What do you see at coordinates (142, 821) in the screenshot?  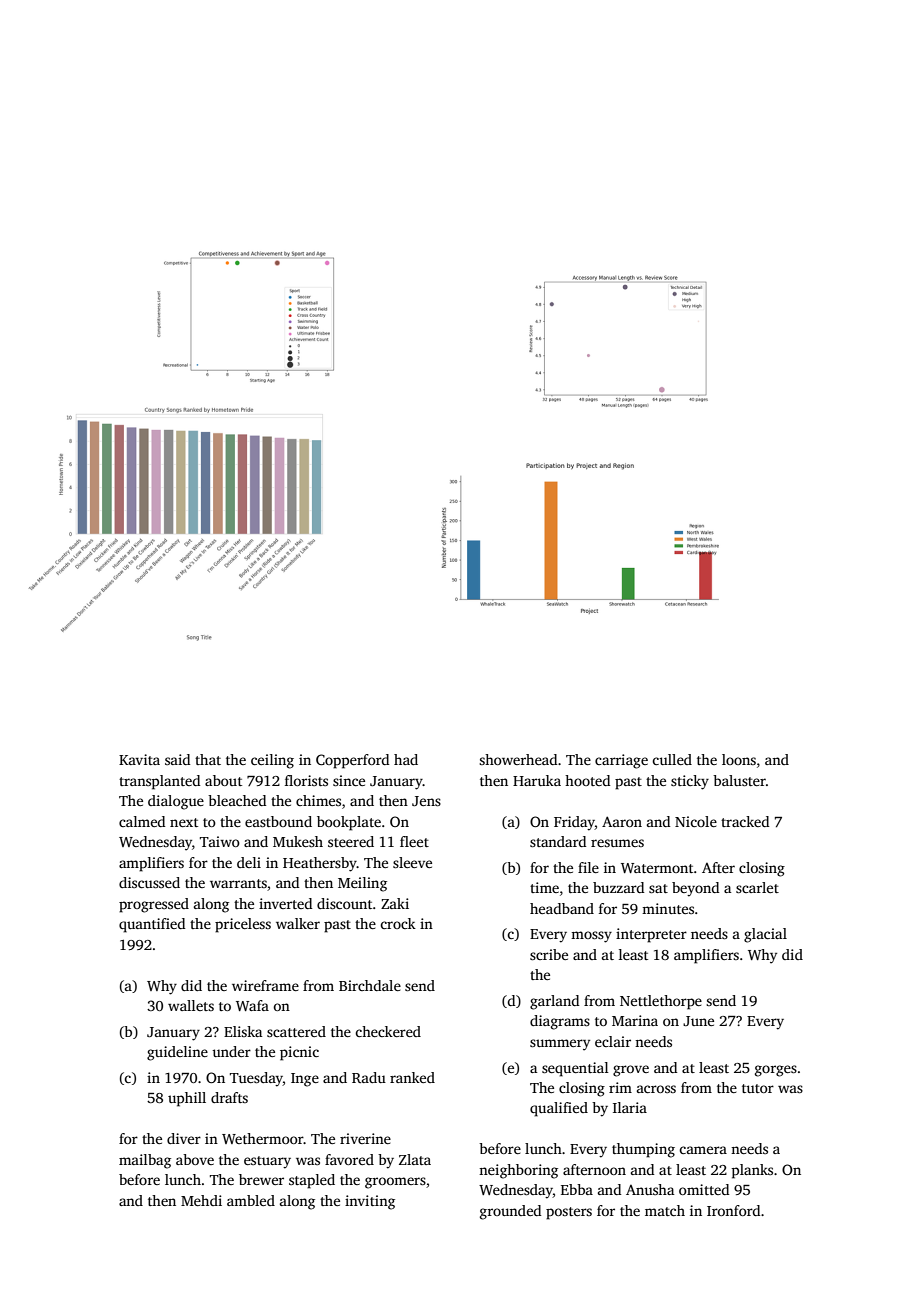 I see `calmed` at bounding box center [142, 821].
